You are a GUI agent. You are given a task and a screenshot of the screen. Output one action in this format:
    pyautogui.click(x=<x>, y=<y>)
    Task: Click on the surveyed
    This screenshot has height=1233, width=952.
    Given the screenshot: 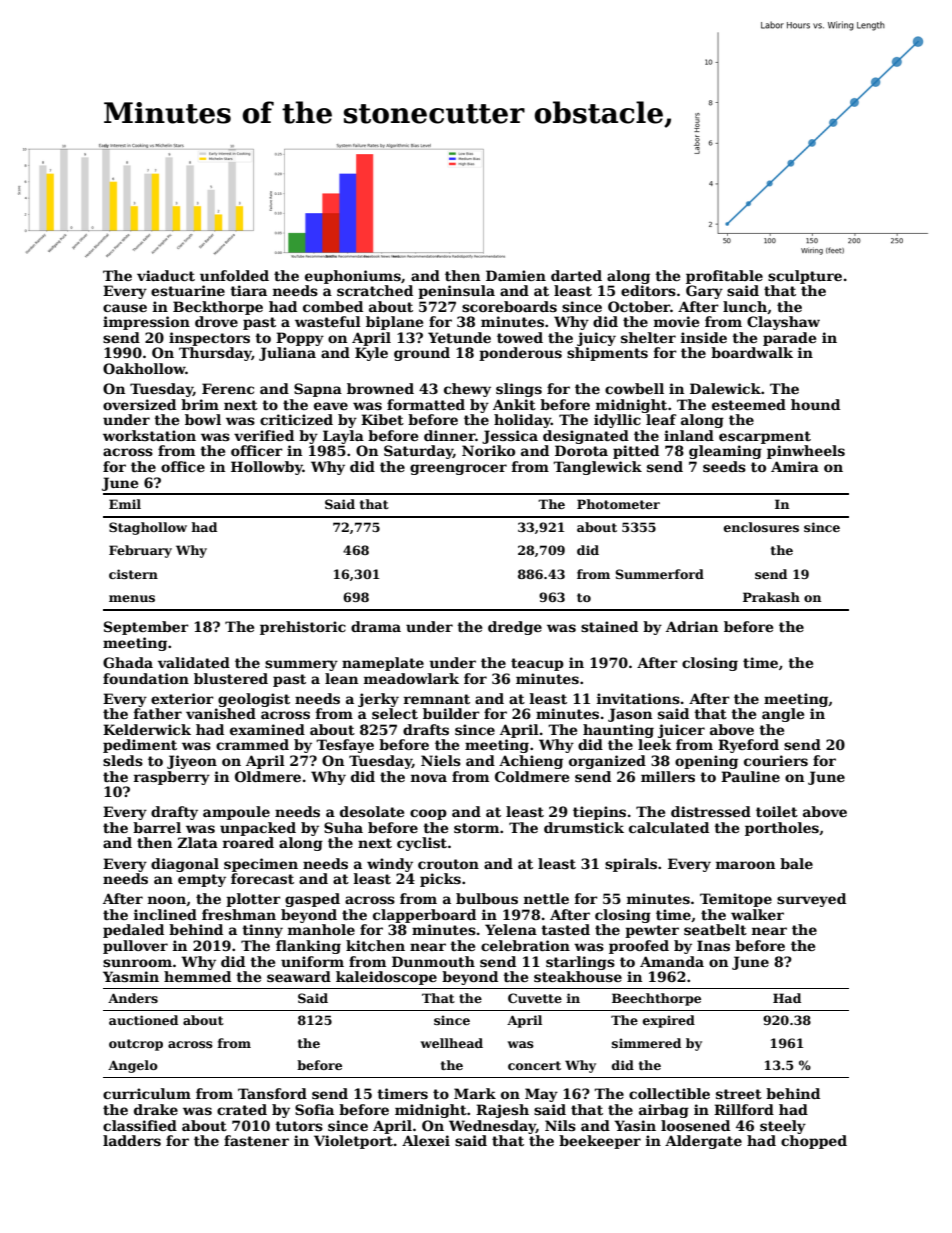 What is the action you would take?
    pyautogui.click(x=811, y=900)
